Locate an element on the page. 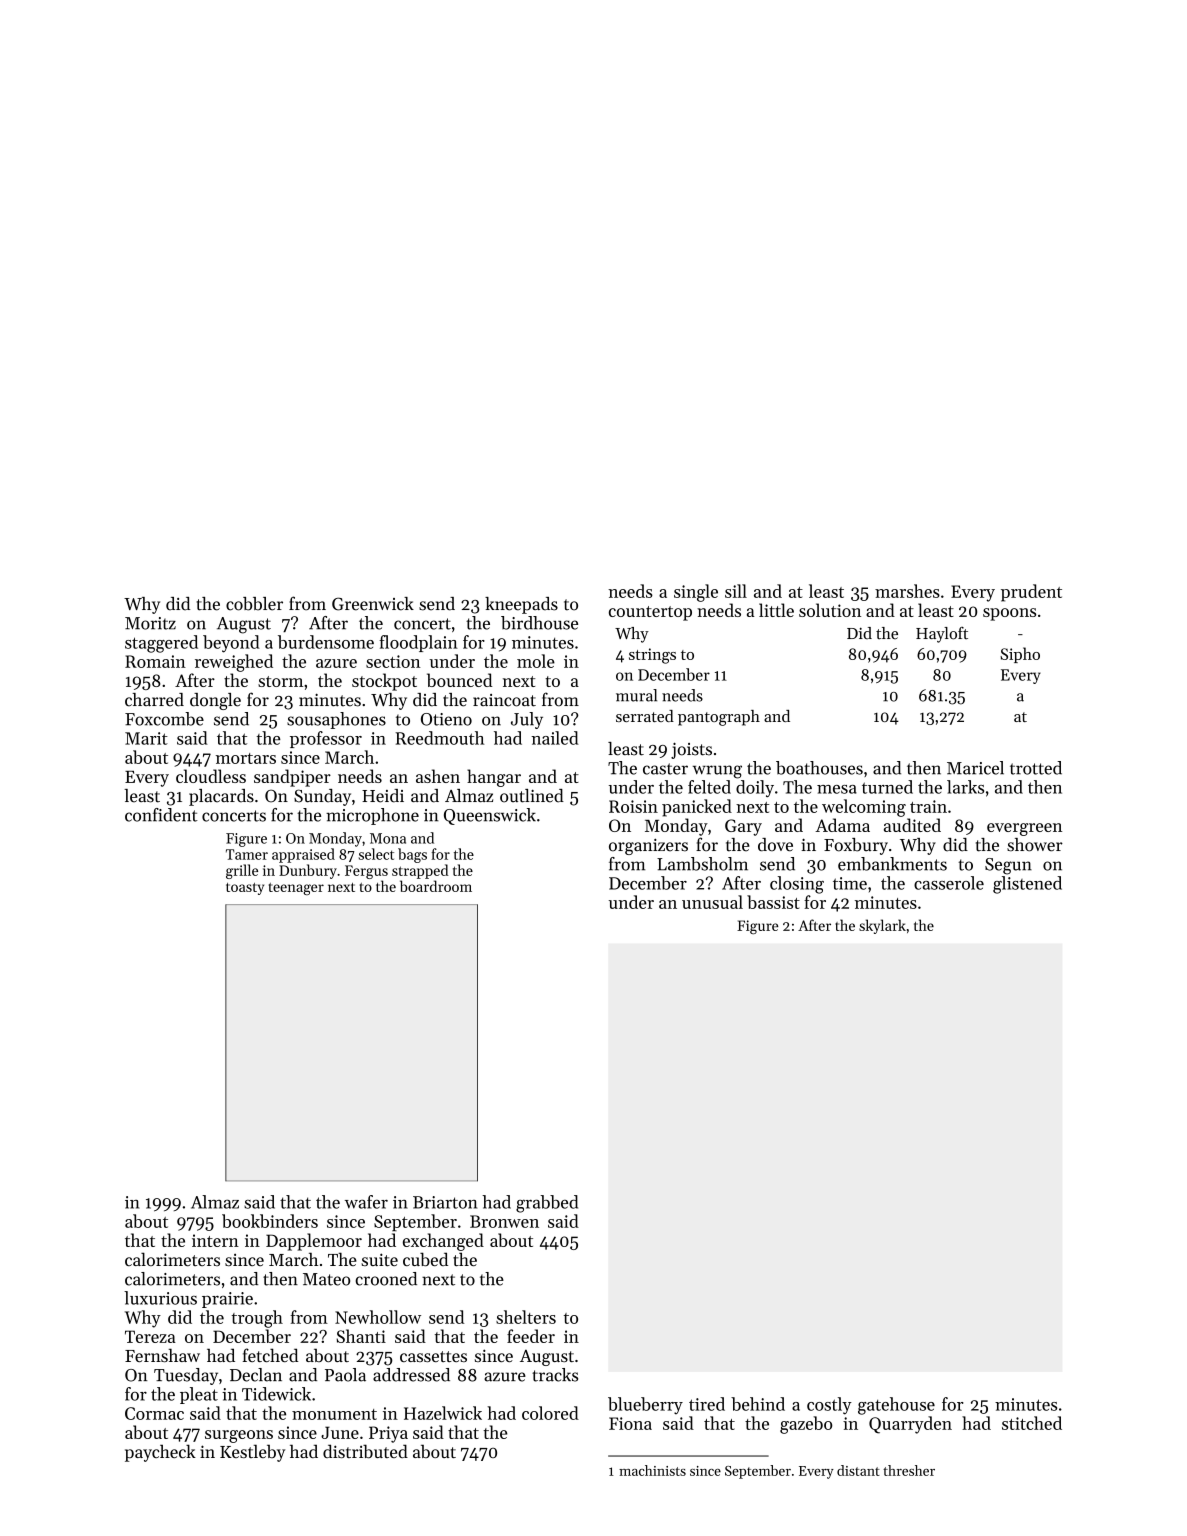 The height and width of the document is (1536, 1187). Bronwen is located at coordinates (504, 1221).
